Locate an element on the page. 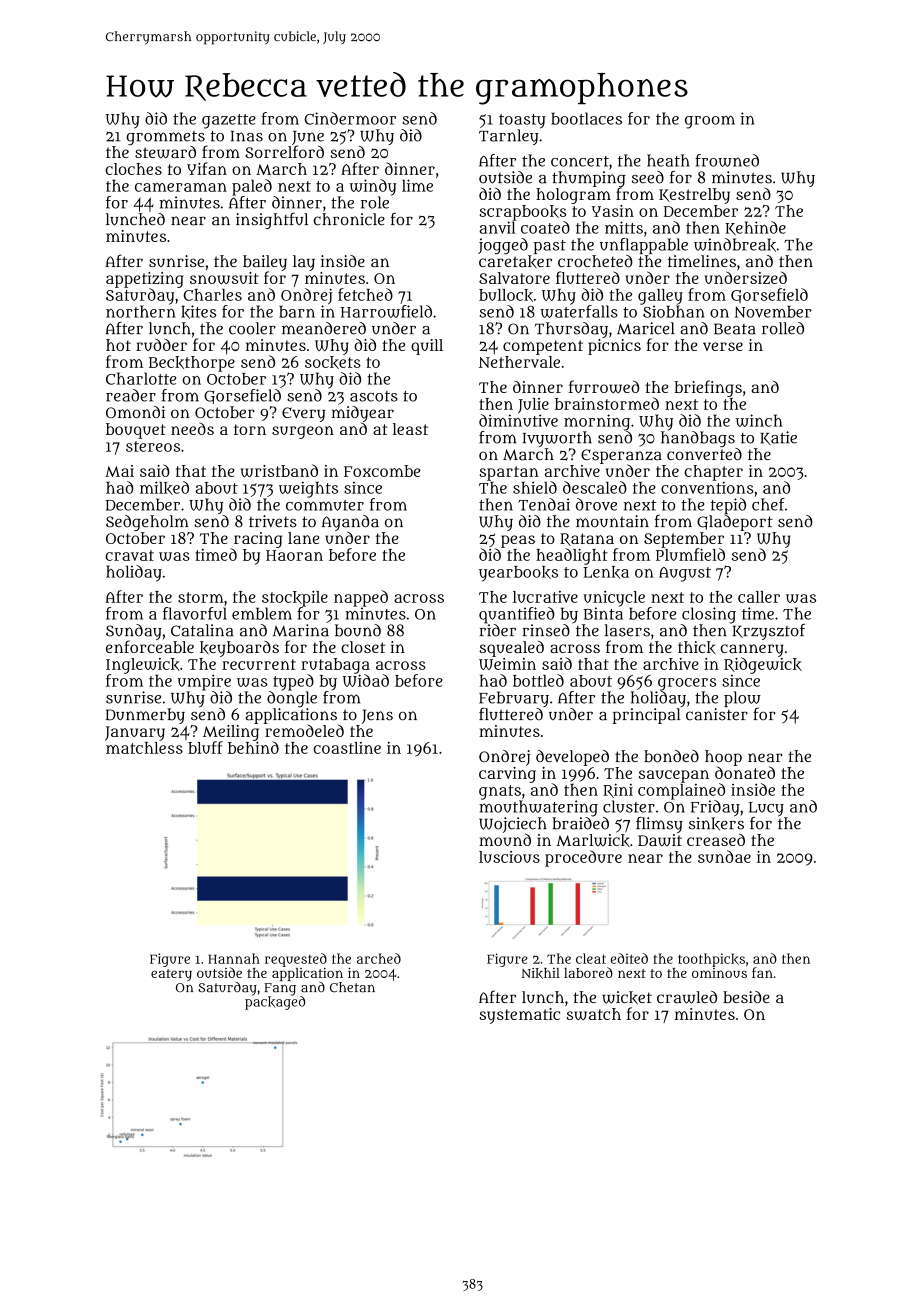 Image resolution: width=924 pixels, height=1308 pixels. Tarnley is located at coordinates (509, 137).
